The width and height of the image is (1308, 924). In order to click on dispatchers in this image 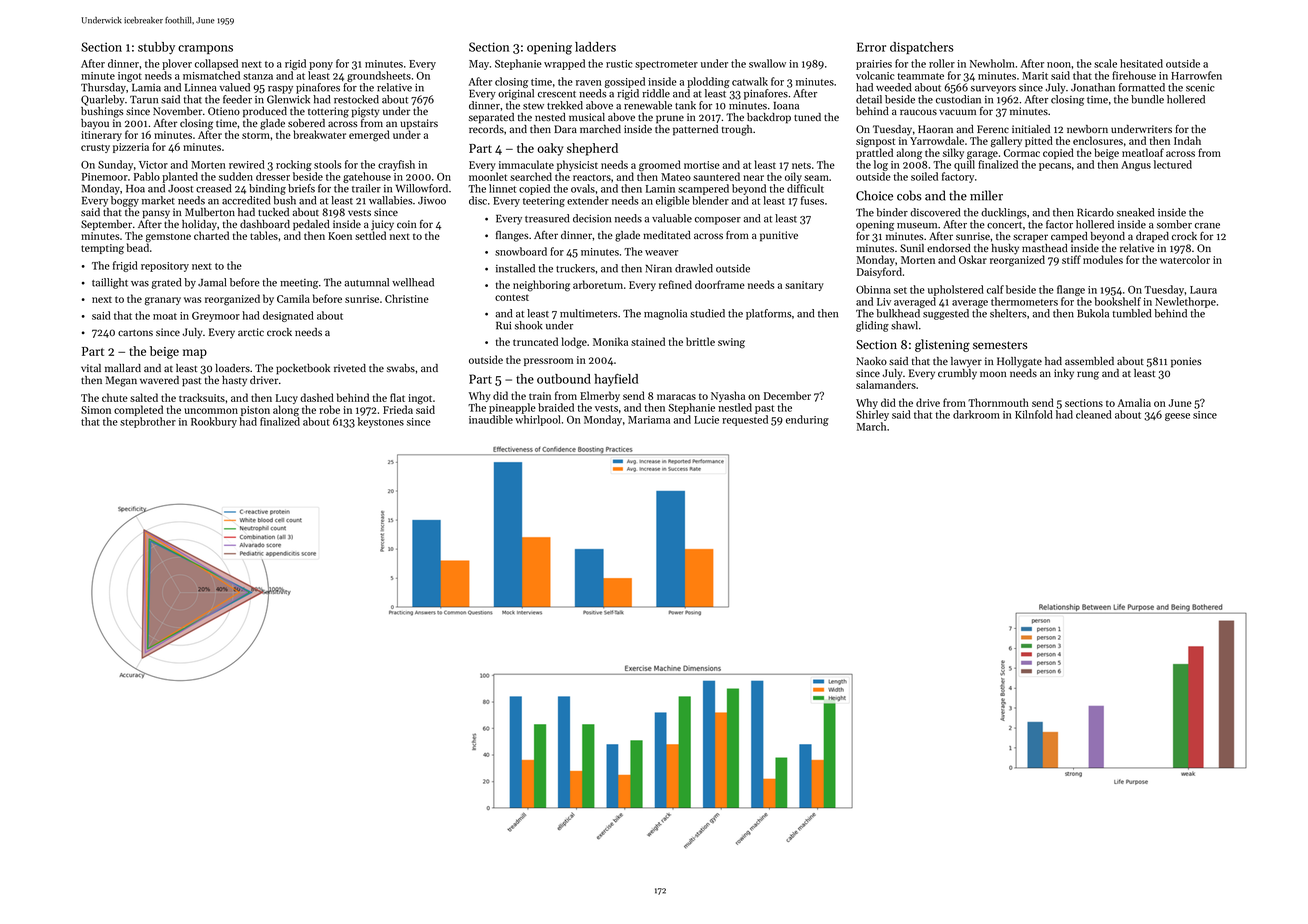, I will do `click(921, 48)`.
